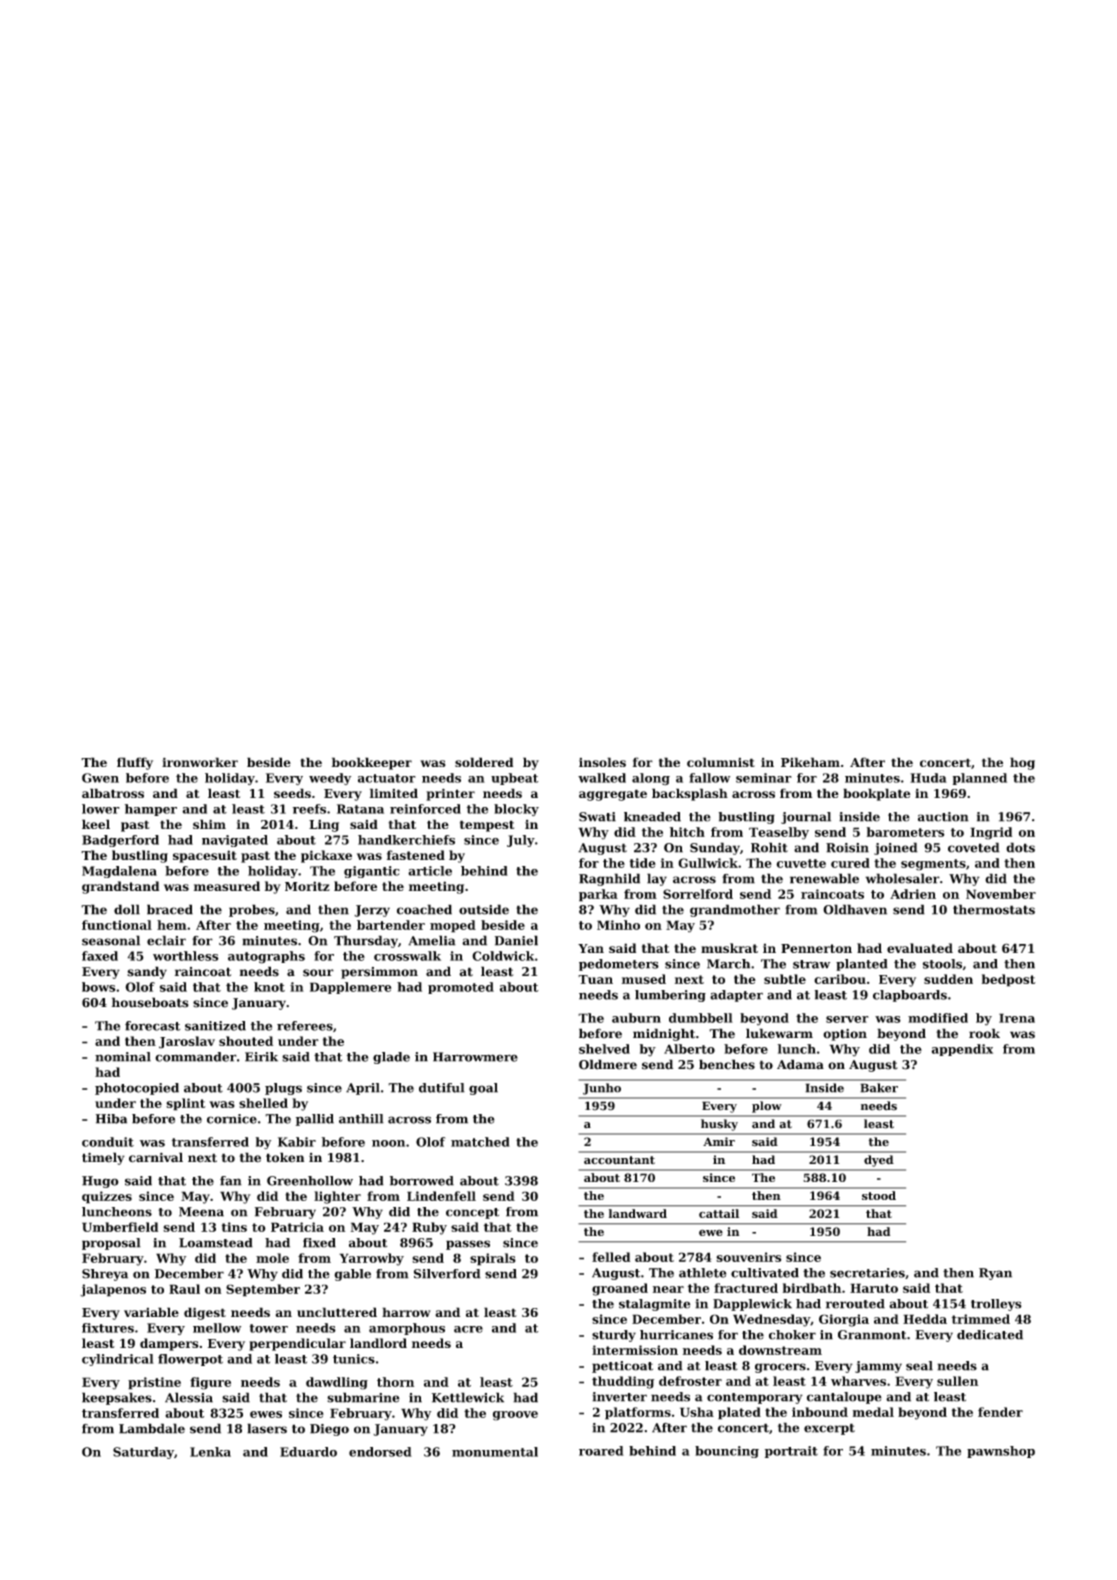 This screenshot has width=1117, height=1580. What do you see at coordinates (602, 762) in the screenshot?
I see `insoles` at bounding box center [602, 762].
